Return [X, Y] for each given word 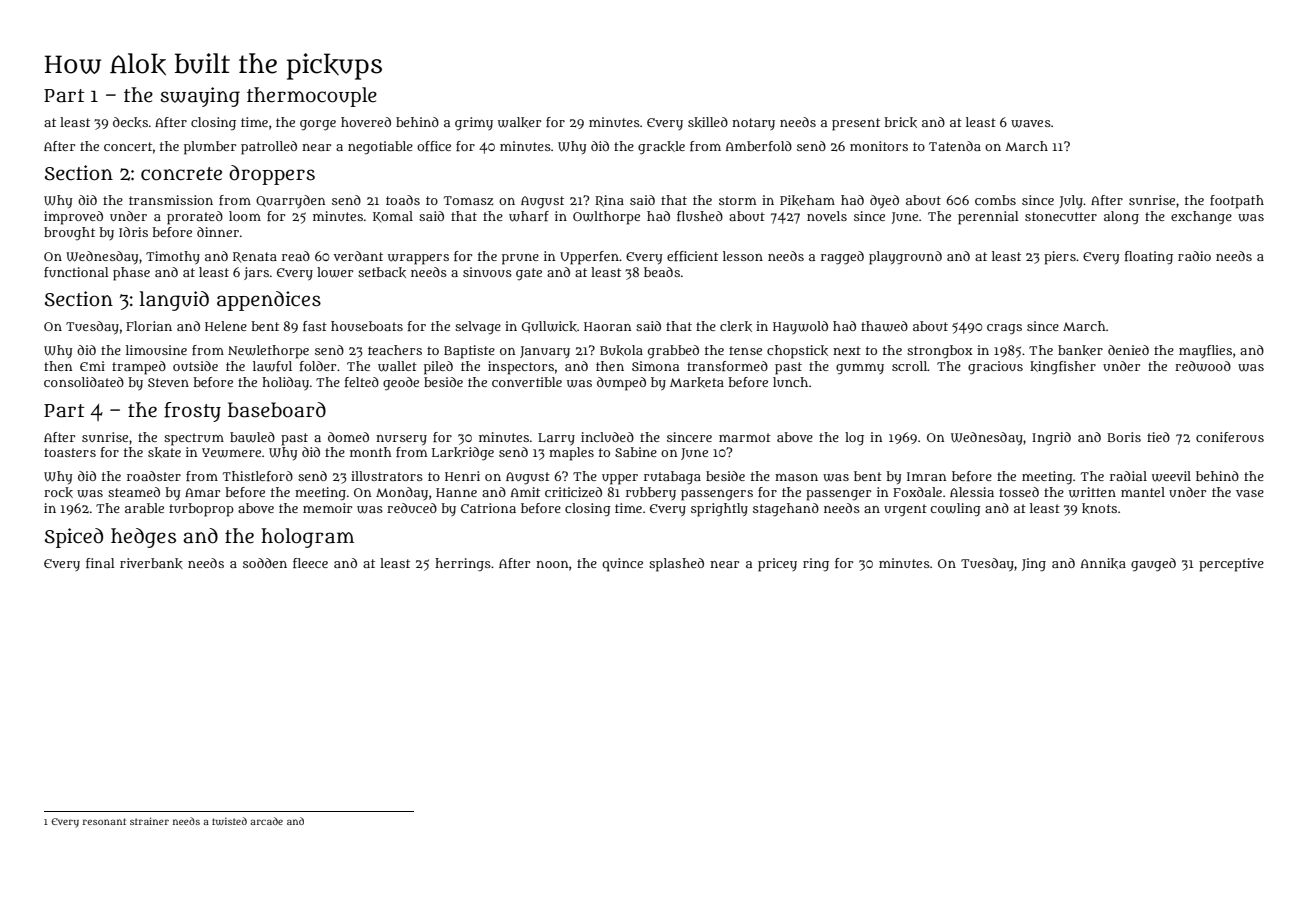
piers [1060, 258]
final [100, 563]
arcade [266, 821]
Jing [1034, 565]
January [545, 352]
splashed [676, 565]
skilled [708, 122]
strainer [149, 821]
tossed [1019, 492]
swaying [200, 97]
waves [1031, 124]
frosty [192, 412]
